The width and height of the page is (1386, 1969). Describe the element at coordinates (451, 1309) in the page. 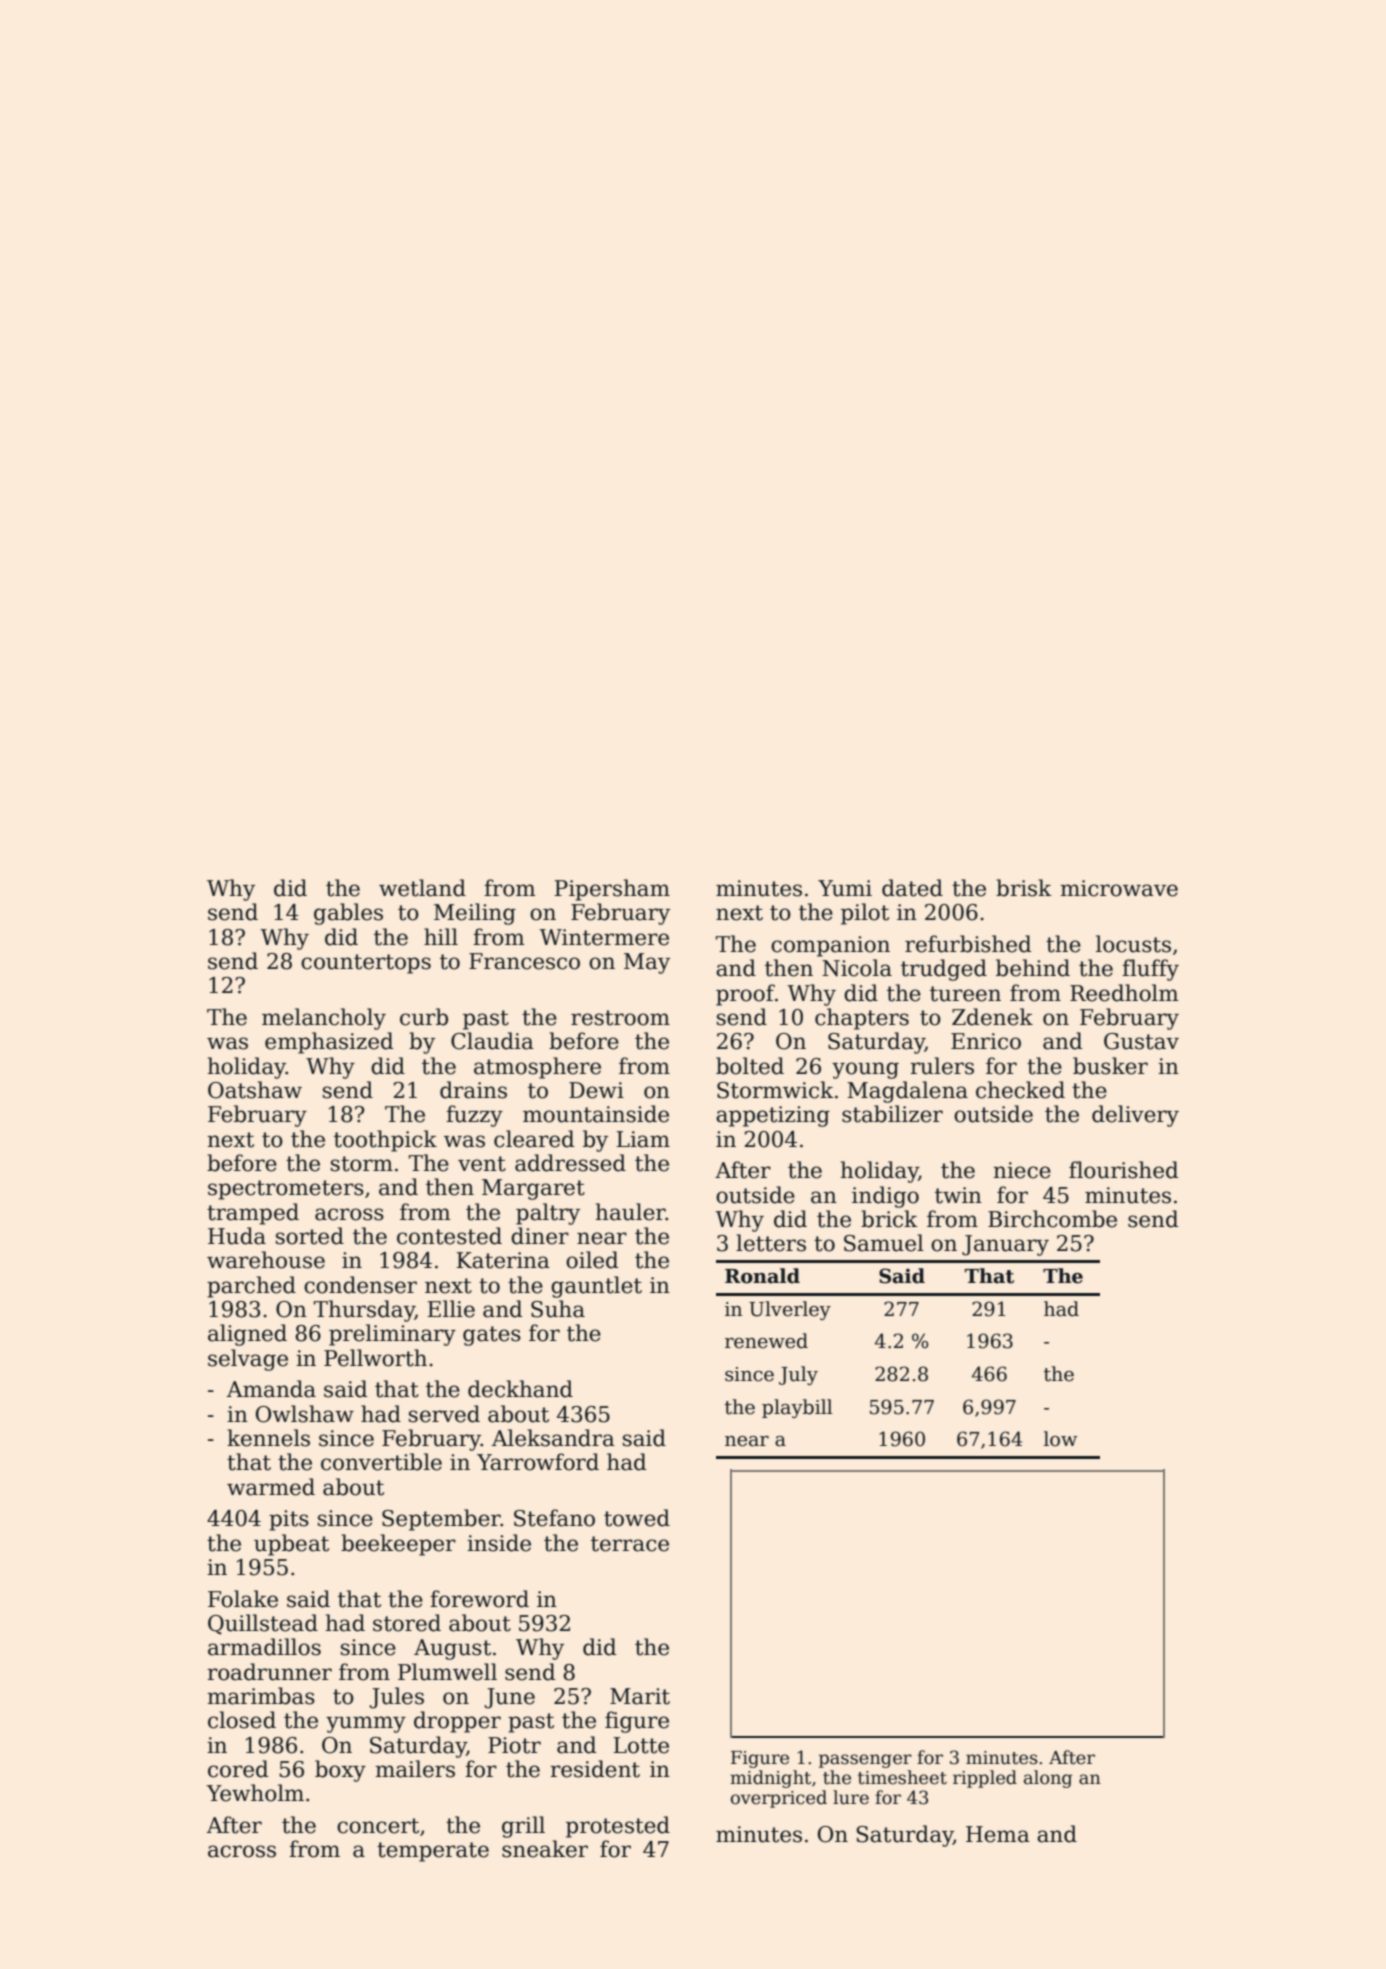

I see `Ellie` at that location.
